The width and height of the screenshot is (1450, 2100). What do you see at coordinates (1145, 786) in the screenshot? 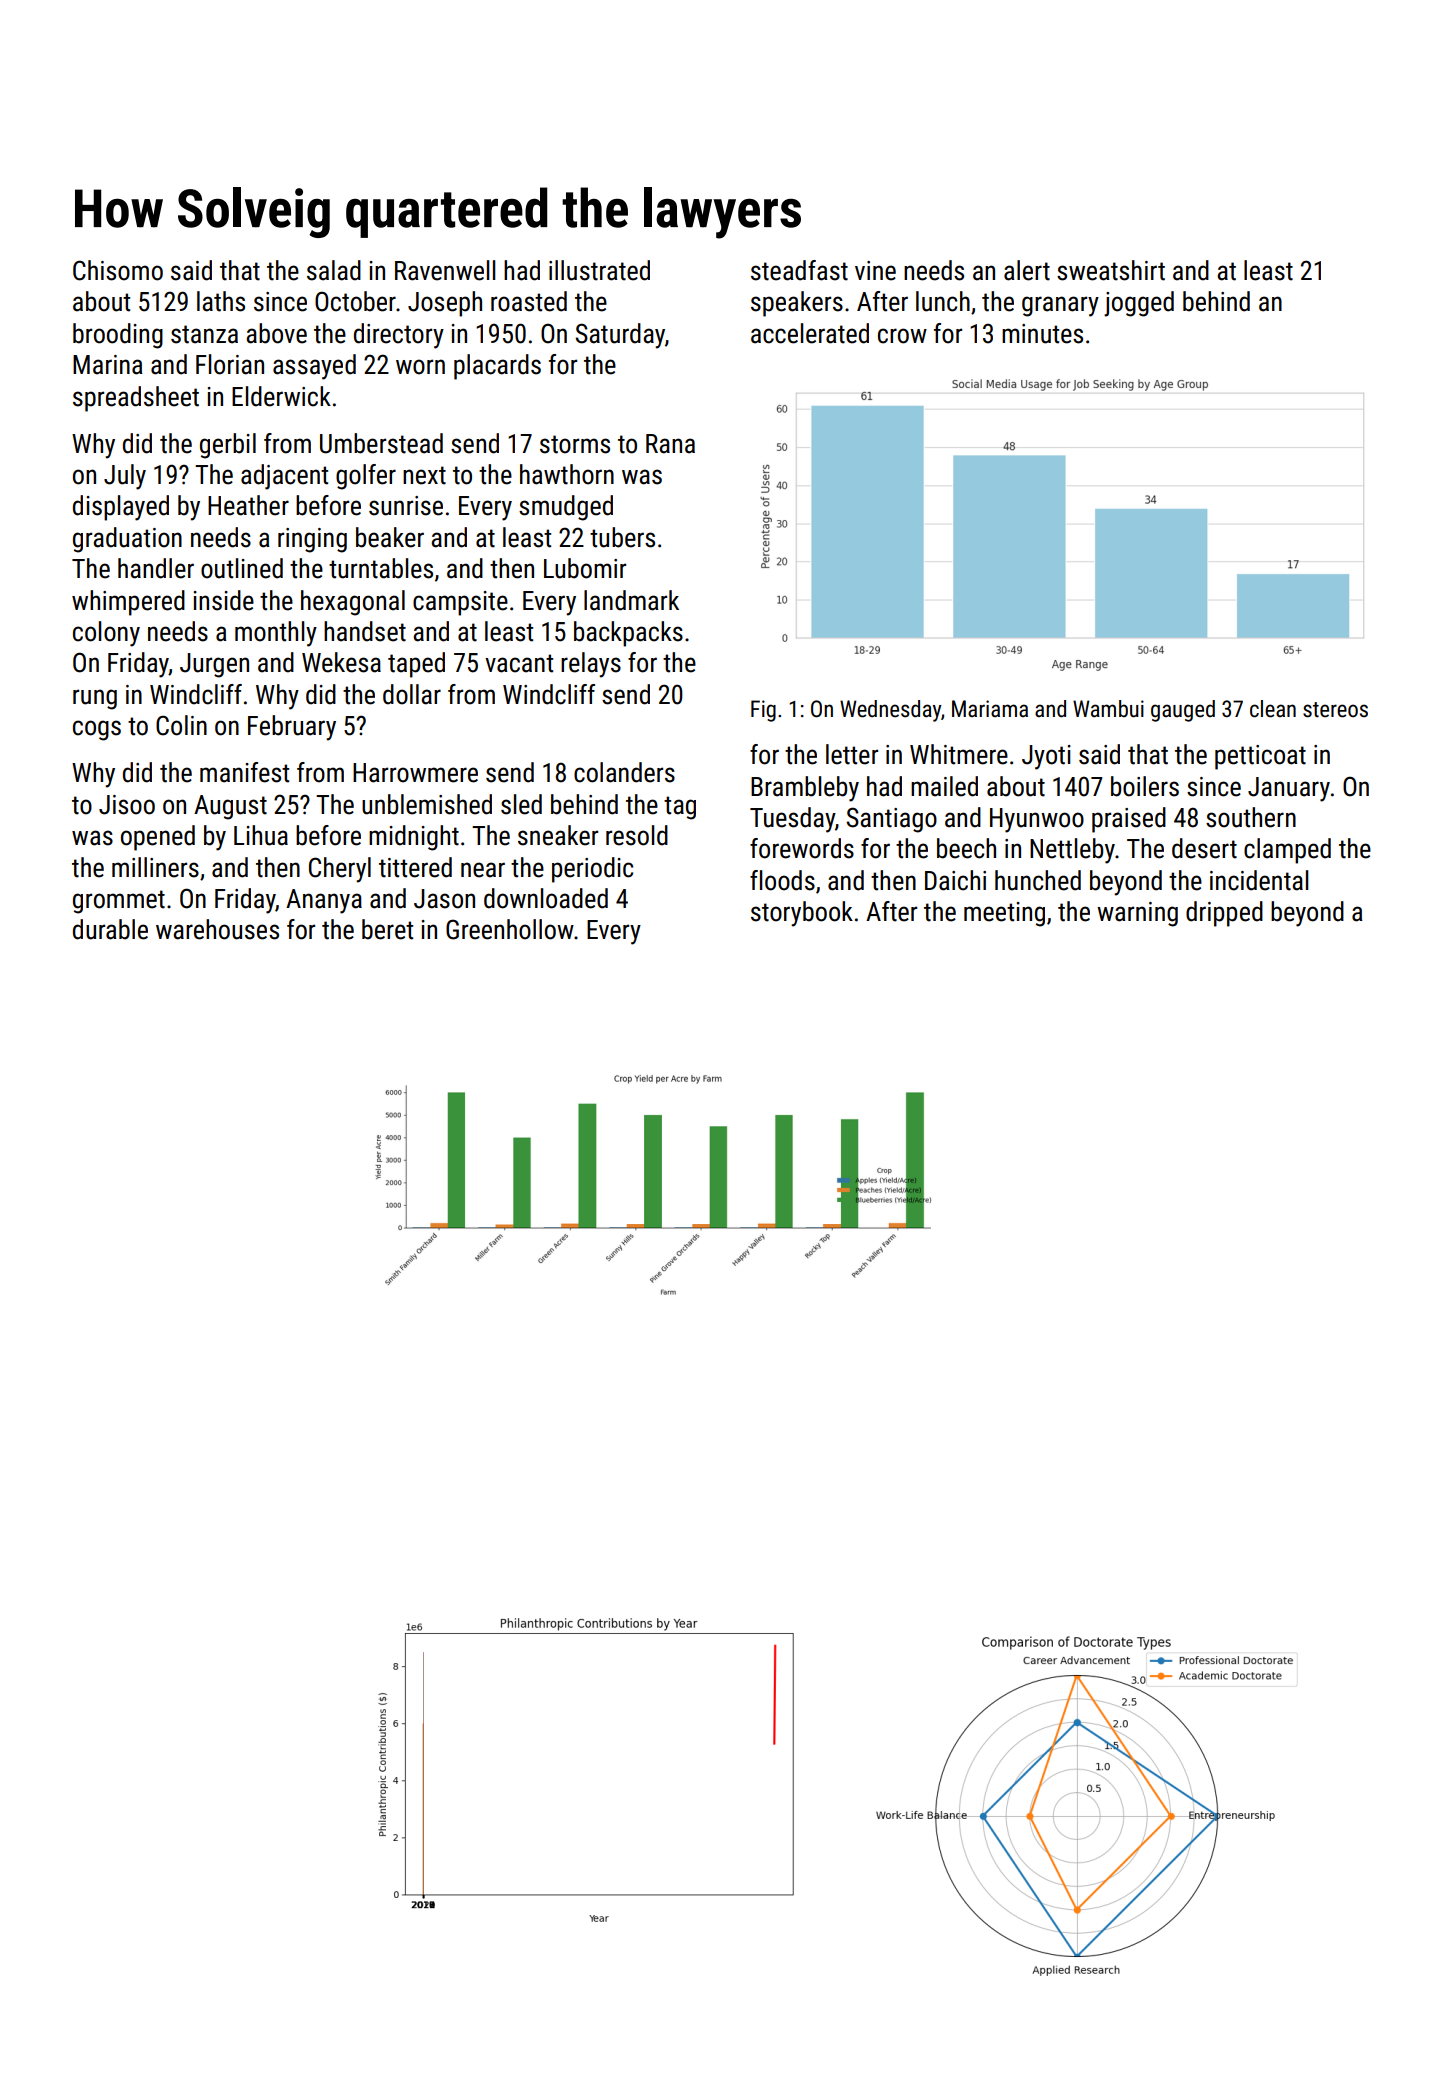
I see `boilers` at bounding box center [1145, 786].
